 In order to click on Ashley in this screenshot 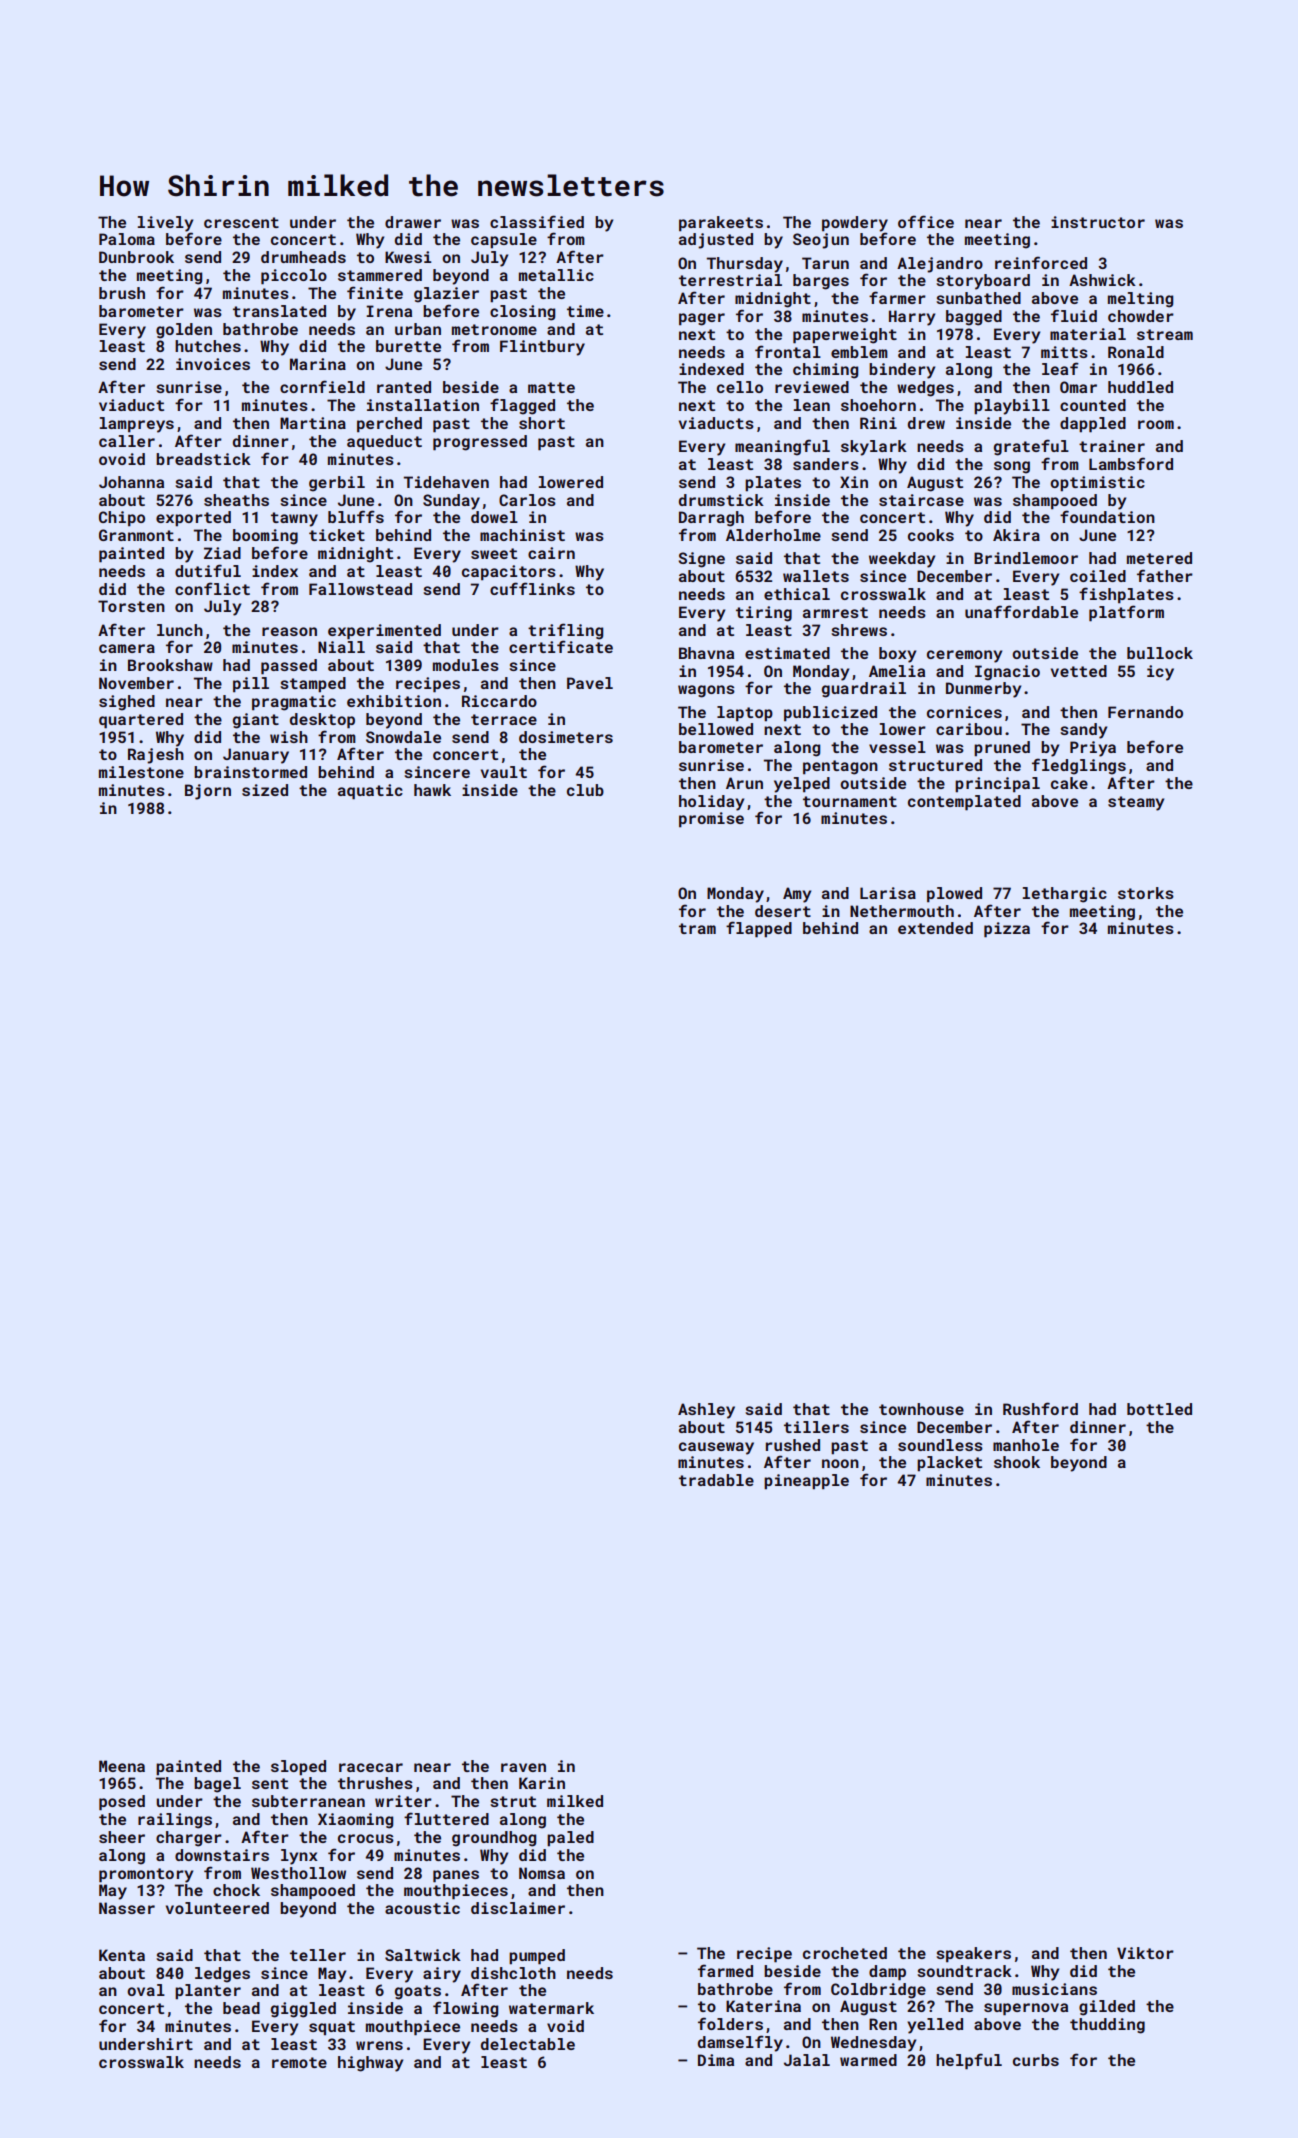, I will do `click(706, 1411)`.
